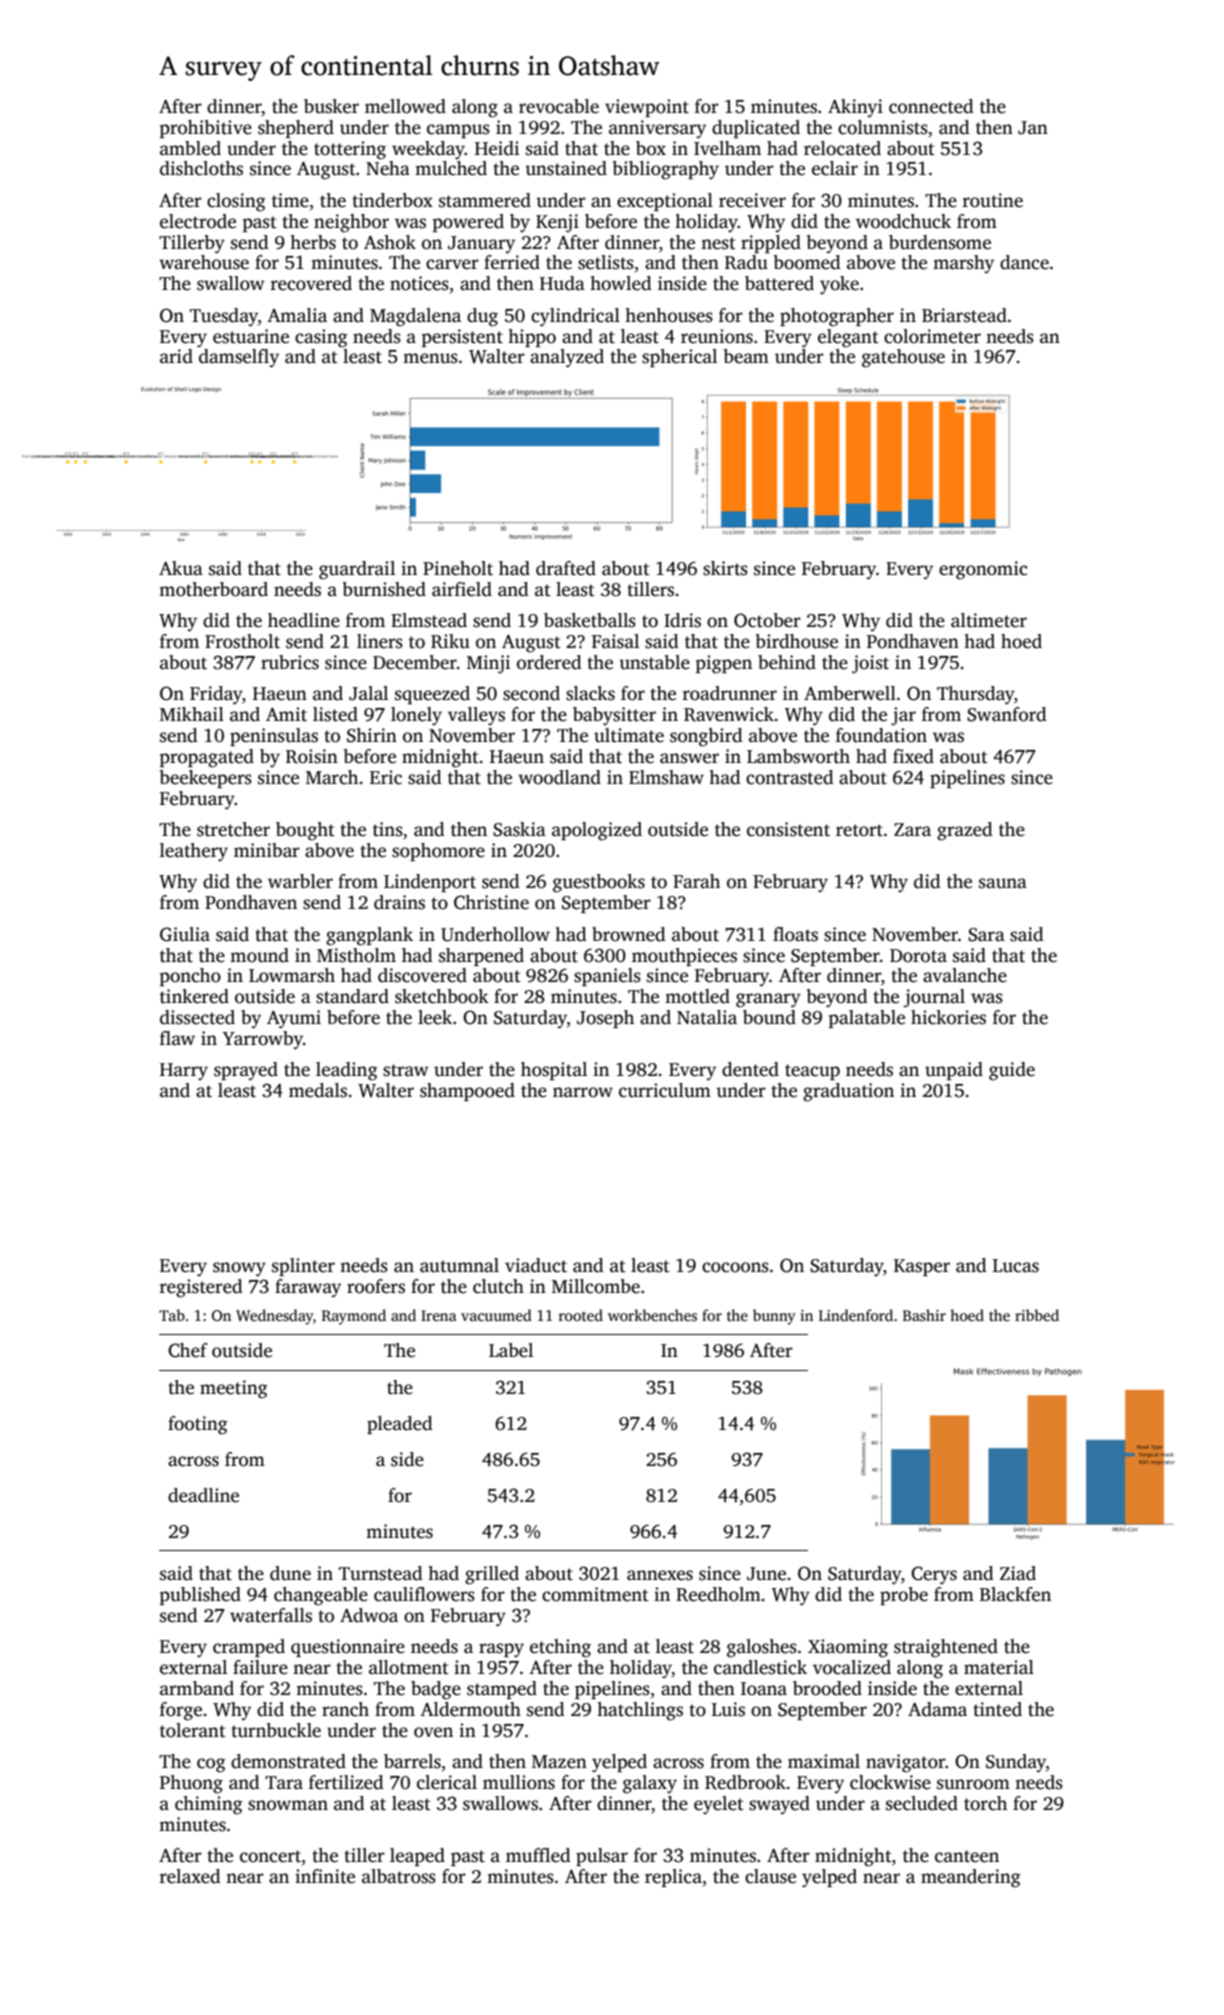  Describe the element at coordinates (321, 338) in the page. I see `casing` at that location.
